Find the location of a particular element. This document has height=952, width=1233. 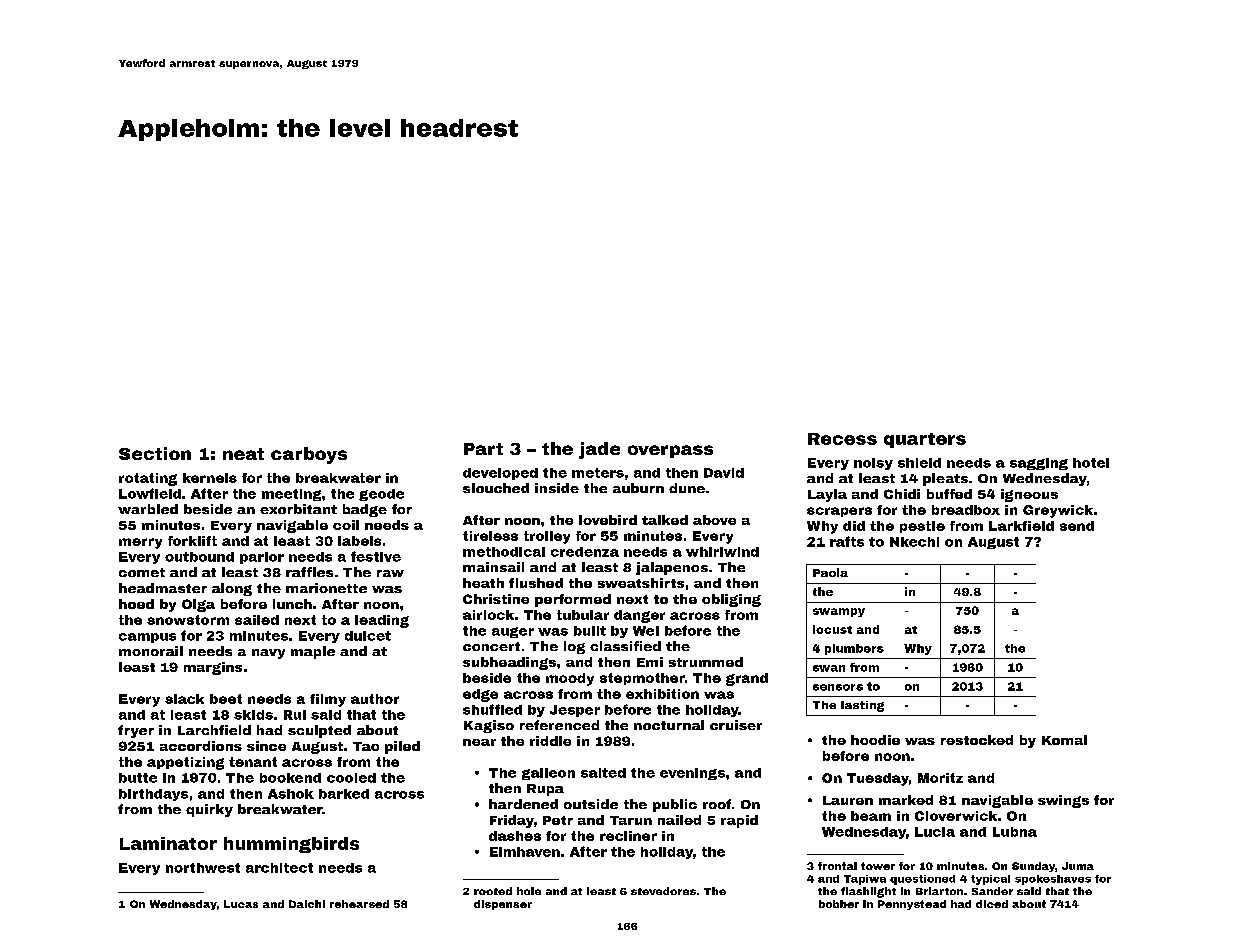

exhibition is located at coordinates (662, 694).
